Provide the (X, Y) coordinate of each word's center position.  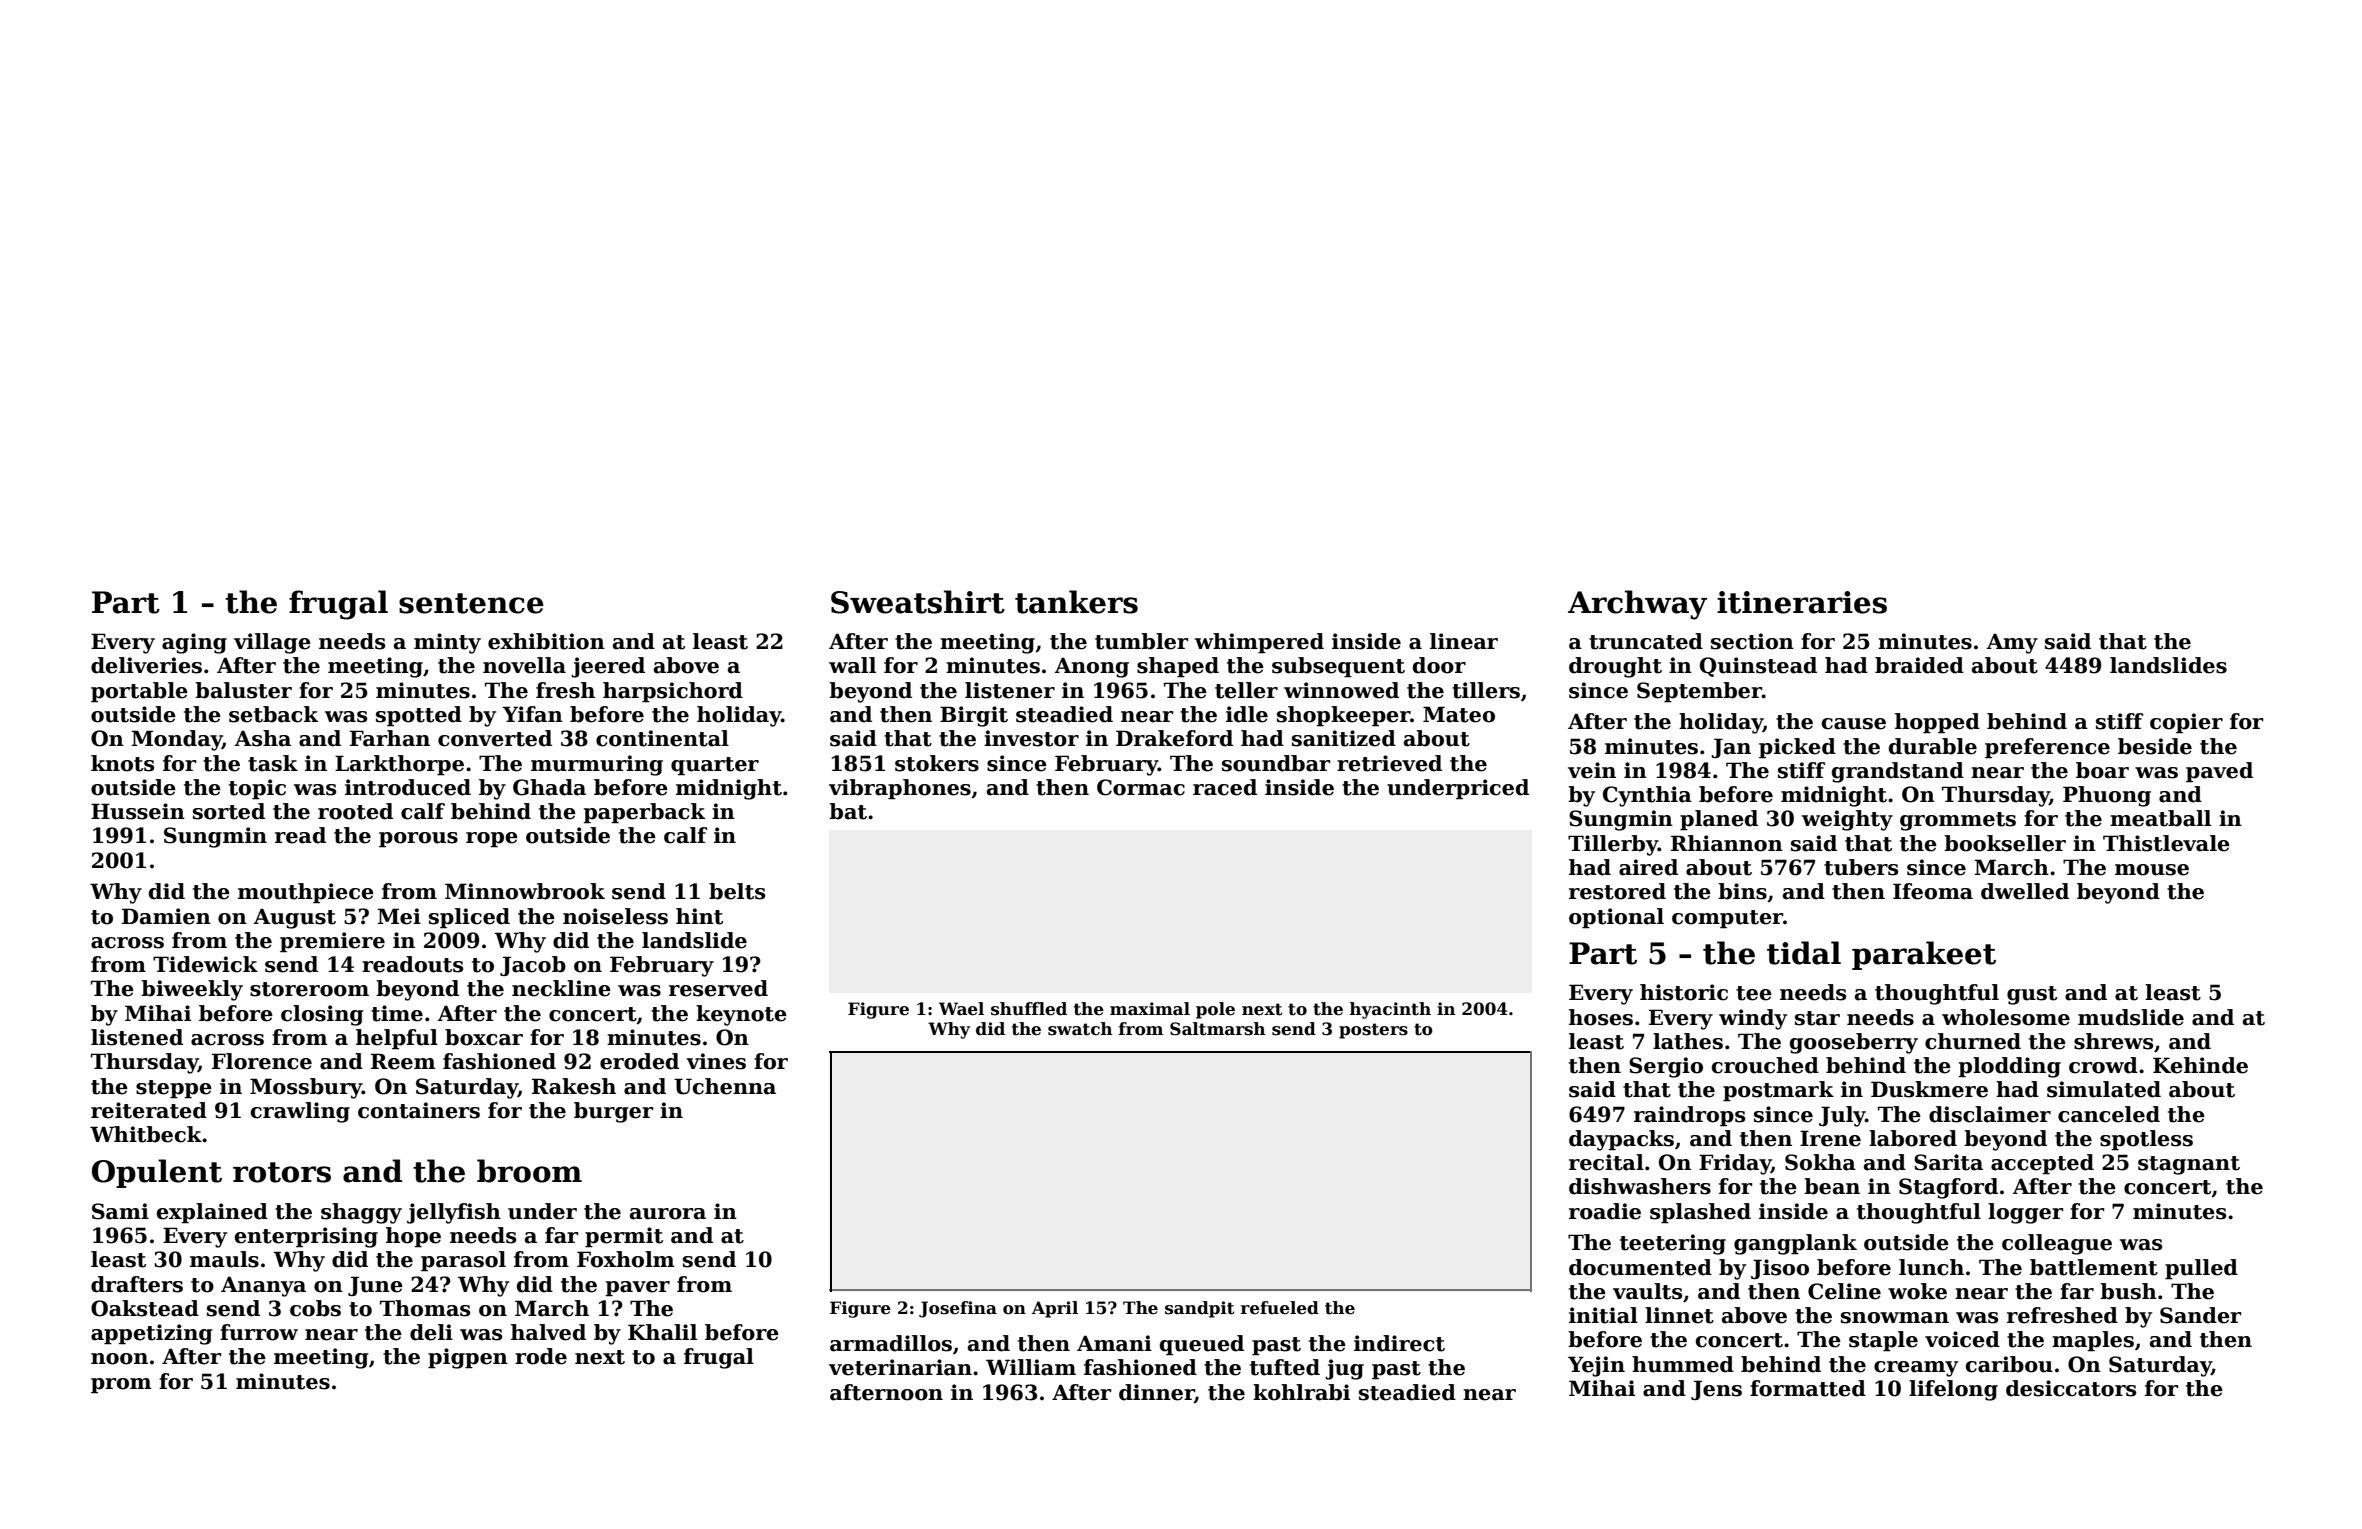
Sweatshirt (918, 602)
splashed (1700, 1213)
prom (121, 1386)
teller (1246, 690)
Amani (1114, 1343)
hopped (1937, 723)
